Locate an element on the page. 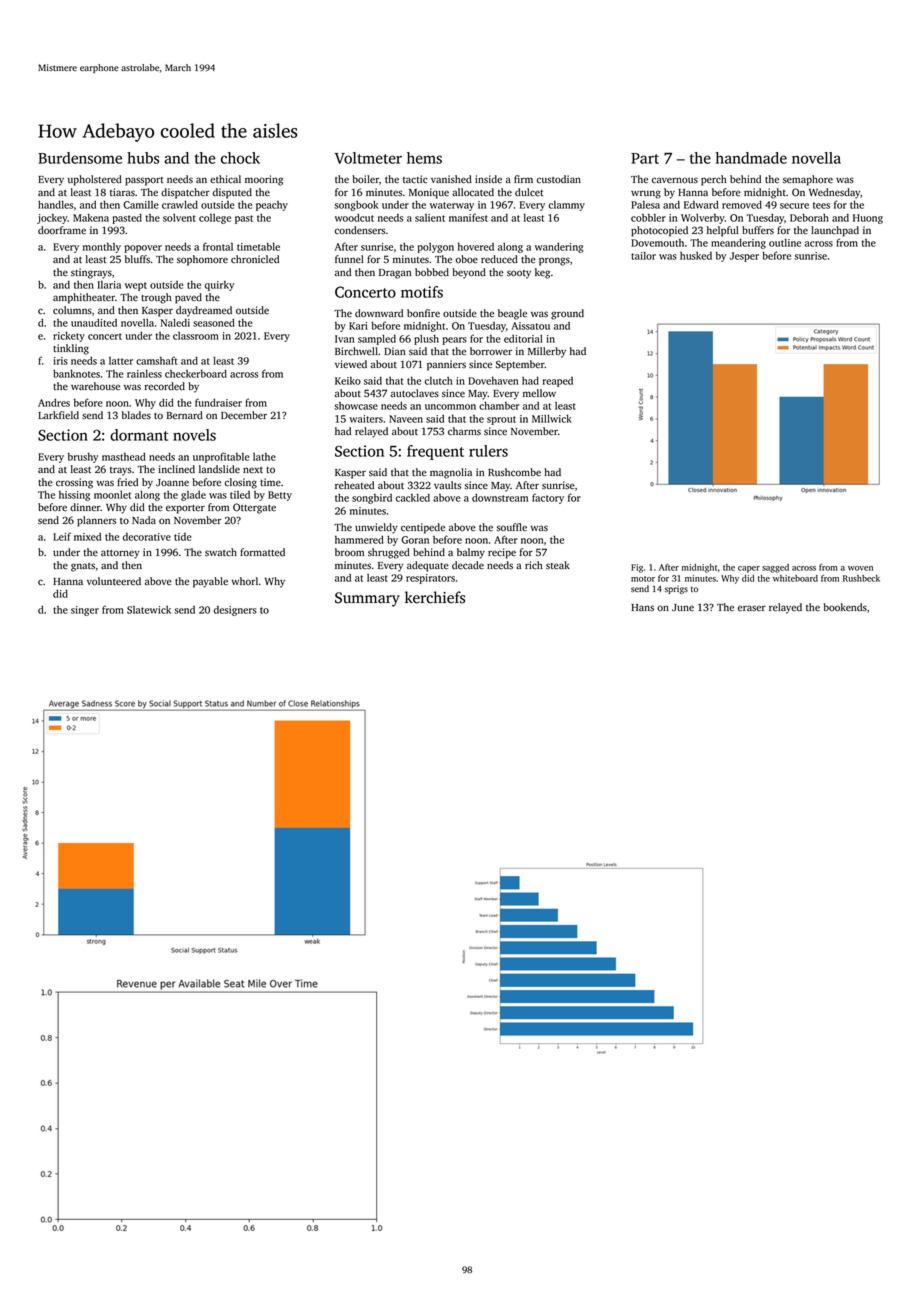 The image size is (924, 1308). Jesper is located at coordinates (744, 257).
